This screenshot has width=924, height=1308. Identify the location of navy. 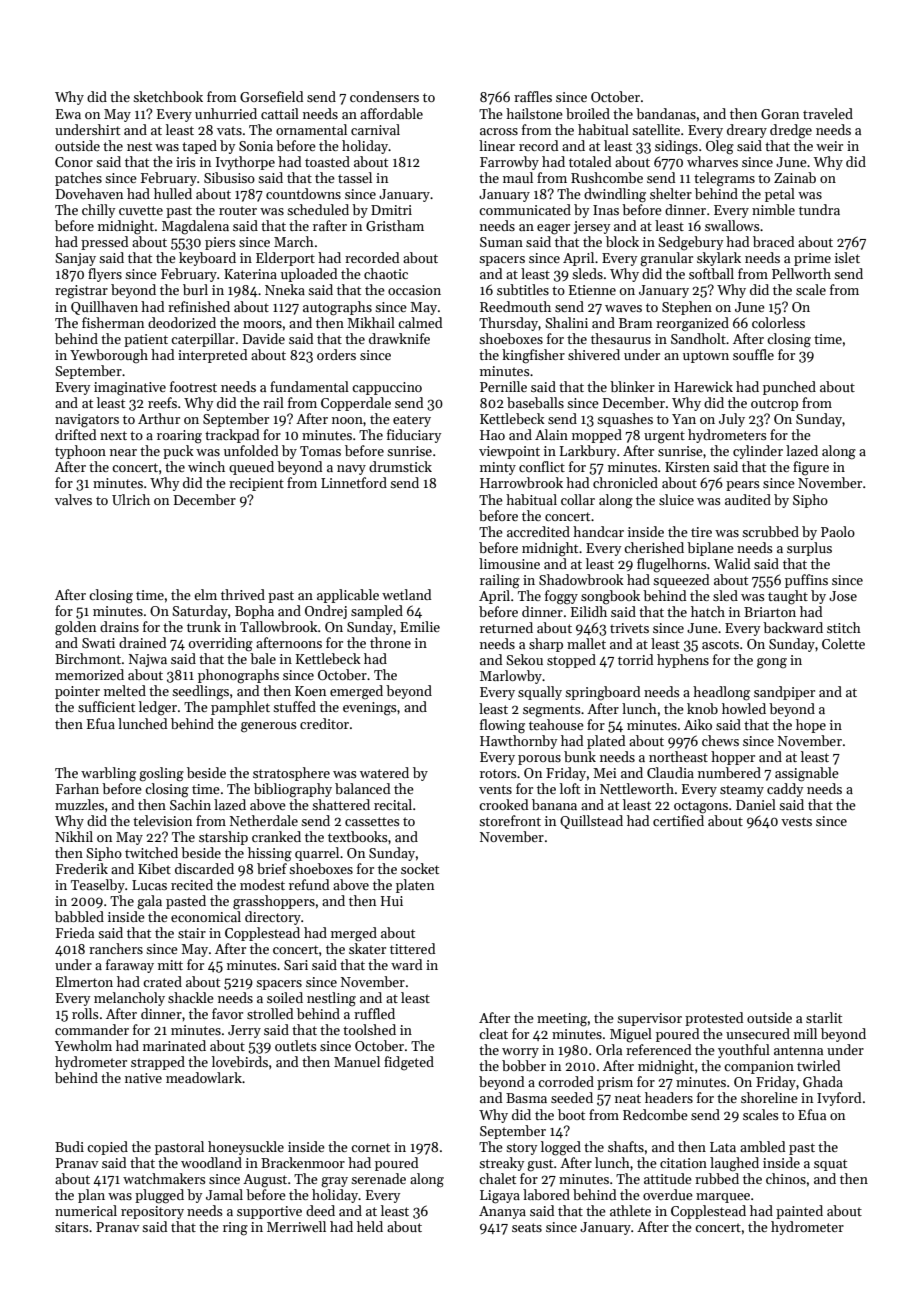
(351, 470).
